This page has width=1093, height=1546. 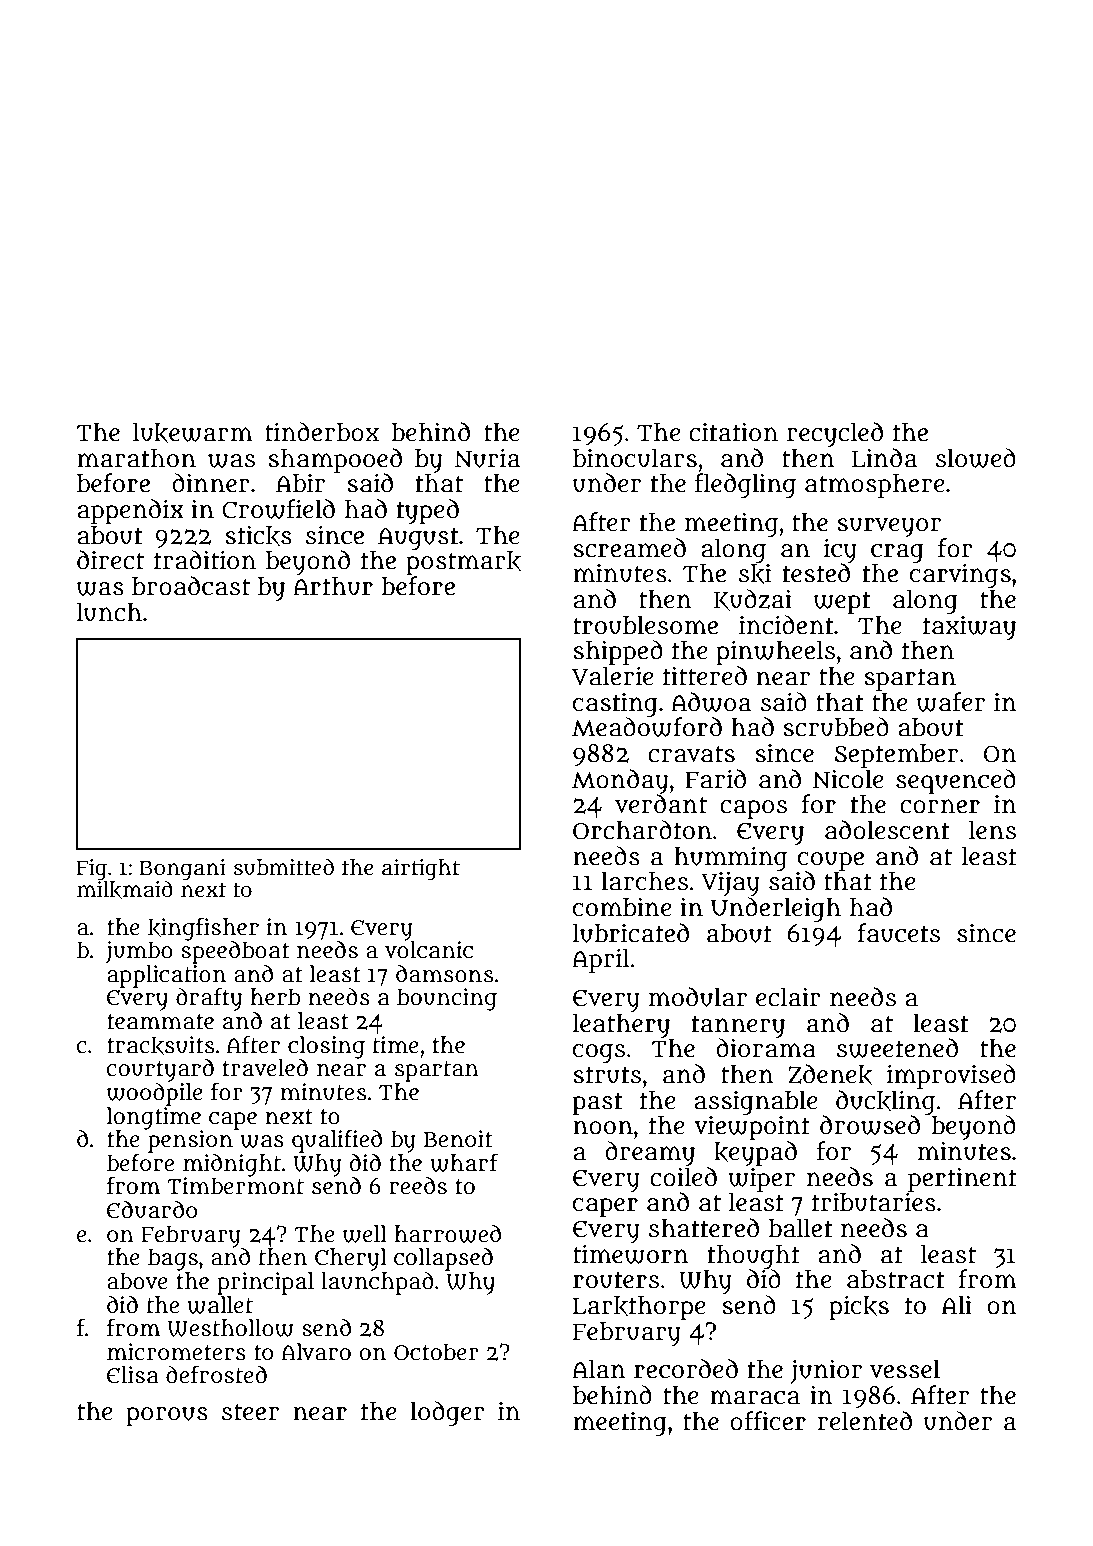 What do you see at coordinates (962, 1180) in the page?
I see `pertinent` at bounding box center [962, 1180].
